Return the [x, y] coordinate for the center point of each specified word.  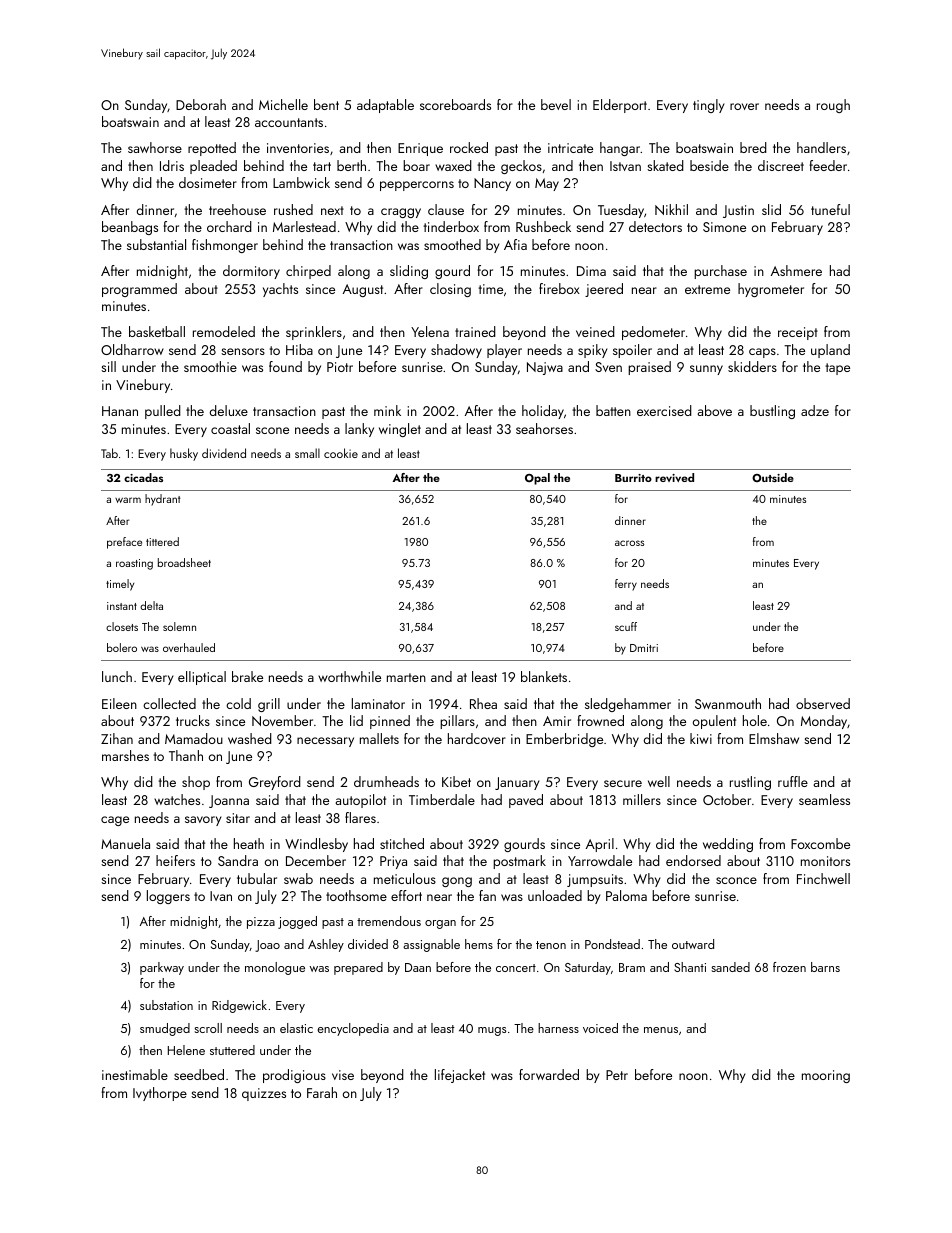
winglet [400, 430]
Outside [773, 477]
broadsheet [184, 562]
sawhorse [155, 147]
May [547, 184]
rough [833, 106]
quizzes [264, 1094]
